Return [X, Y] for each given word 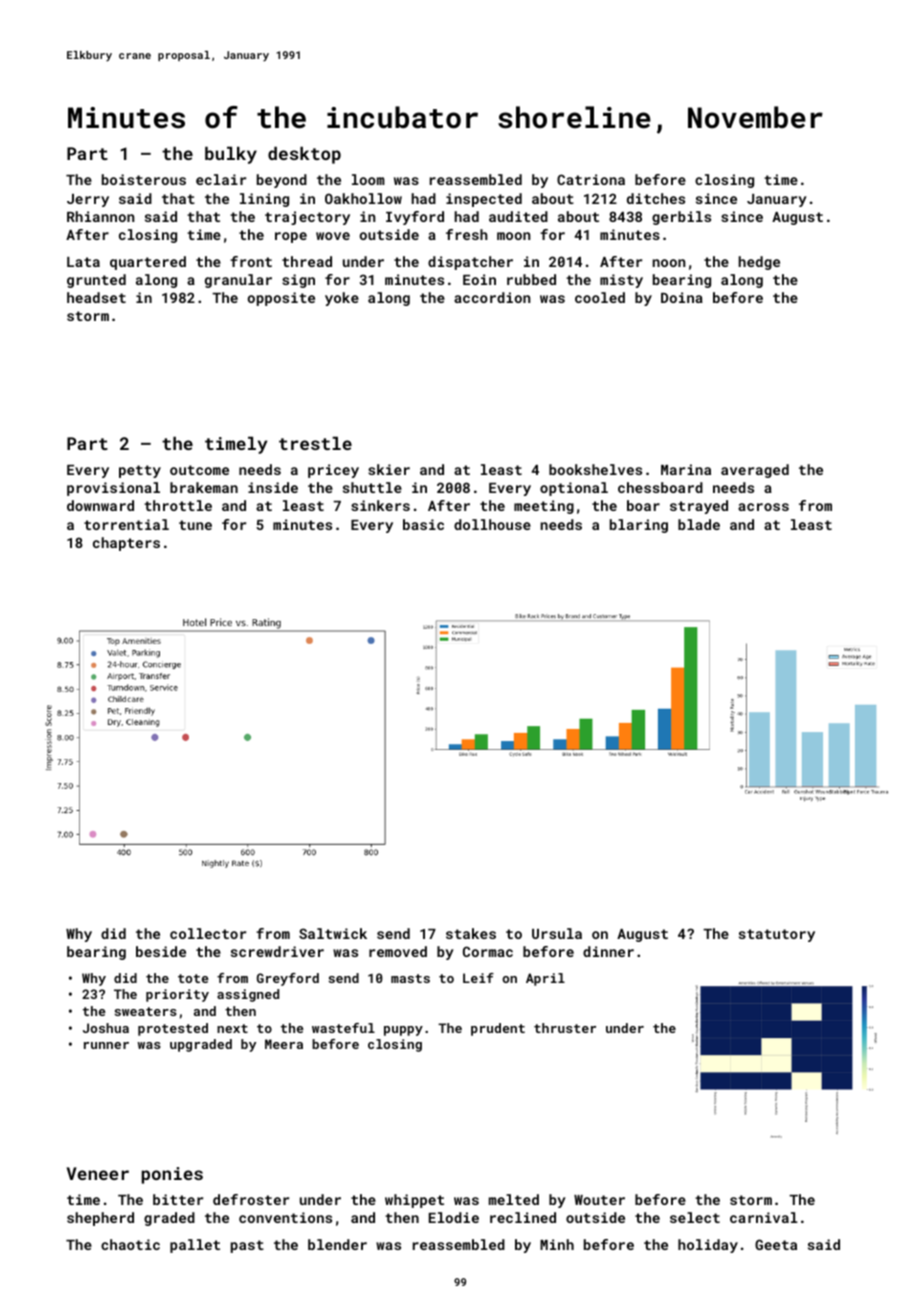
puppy [403, 1031]
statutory [777, 935]
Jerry [88, 200]
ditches [656, 198]
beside [161, 951]
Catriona [591, 179]
